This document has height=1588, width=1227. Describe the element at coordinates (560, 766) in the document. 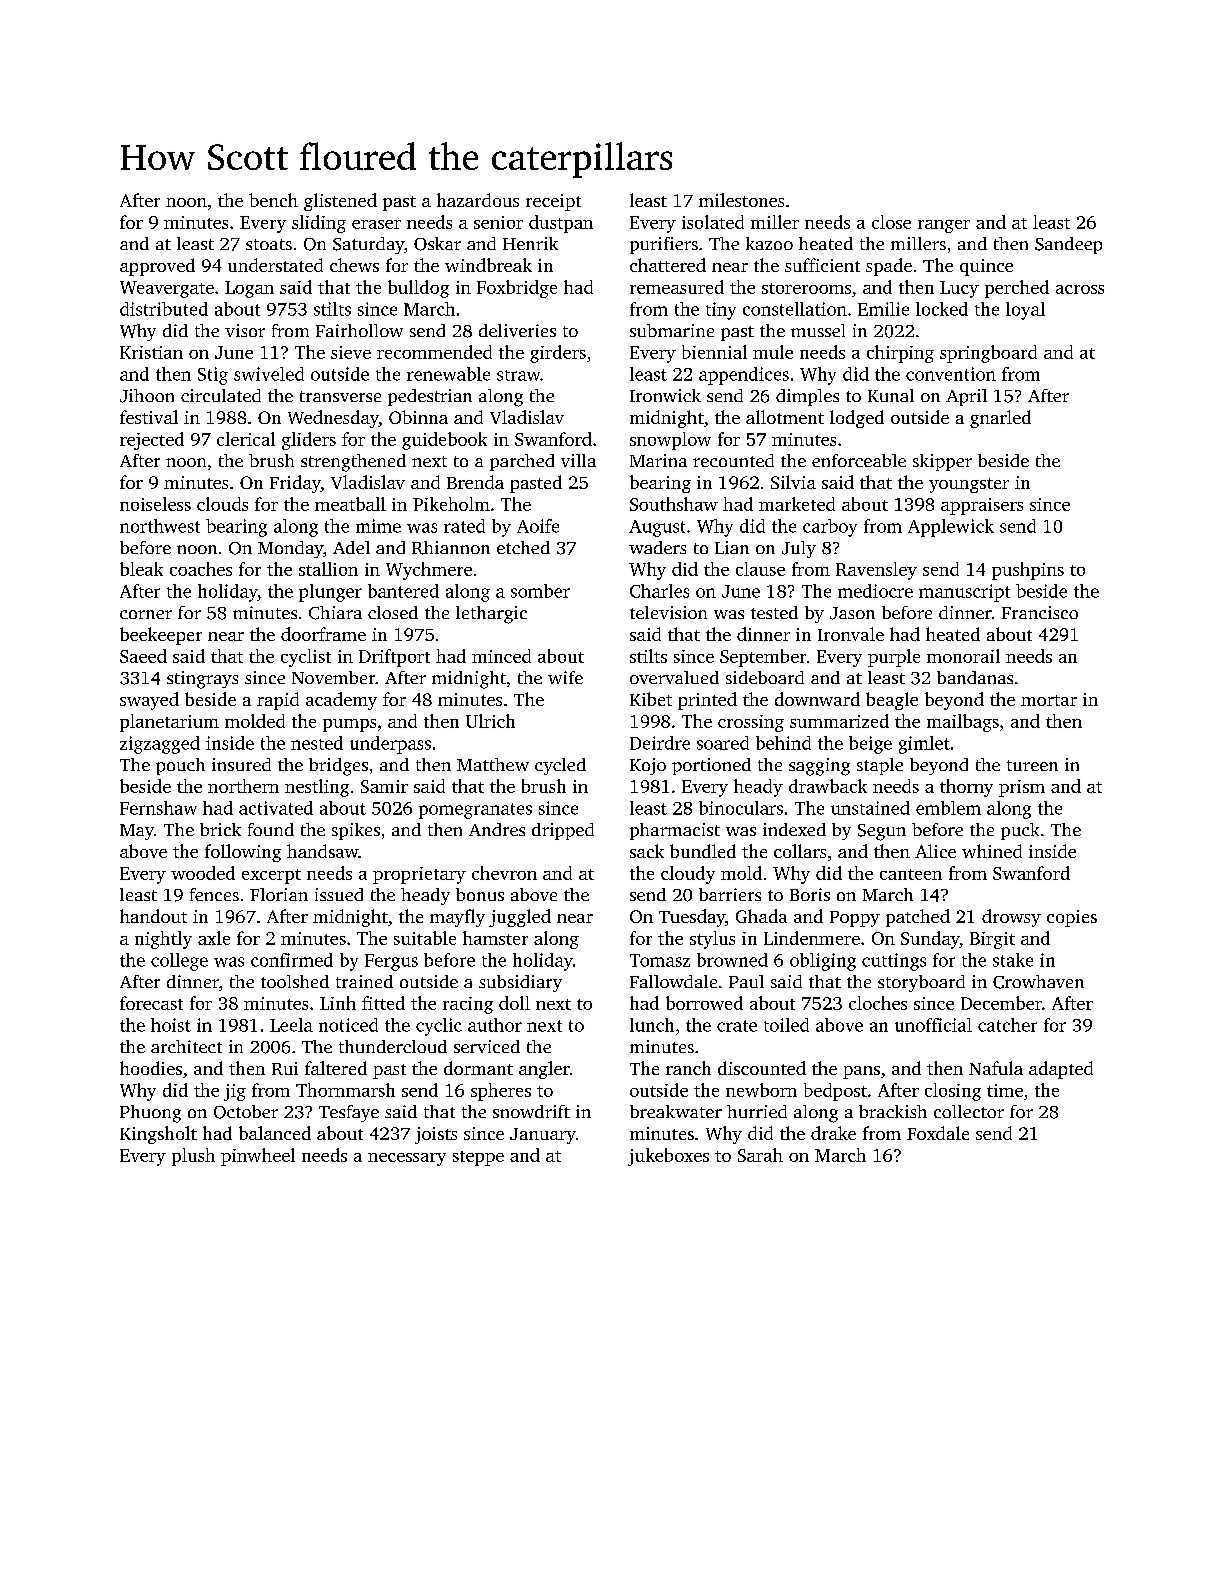

I see `cycled` at that location.
